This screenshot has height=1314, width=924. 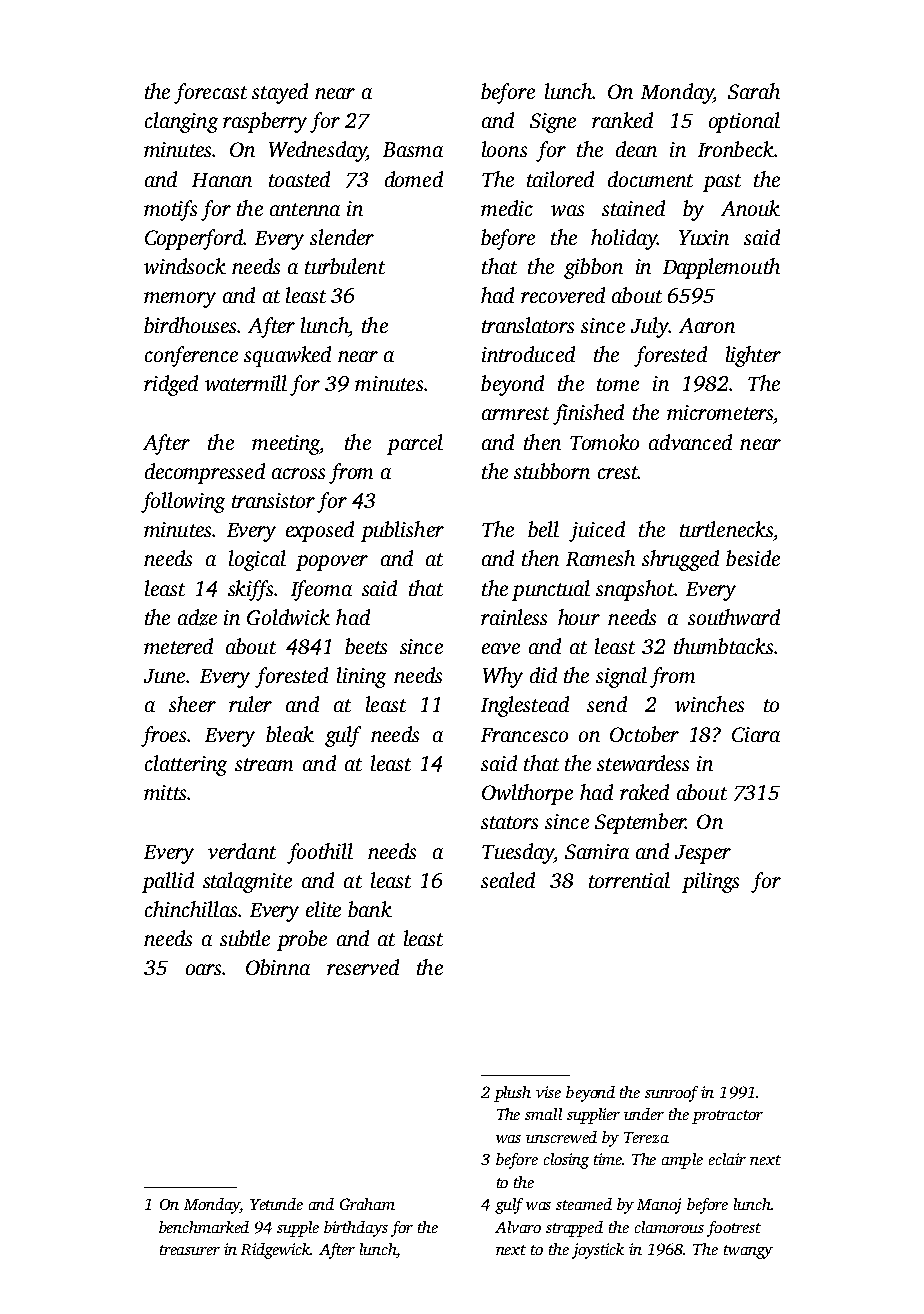 What do you see at coordinates (710, 882) in the screenshot?
I see `pilings` at bounding box center [710, 882].
